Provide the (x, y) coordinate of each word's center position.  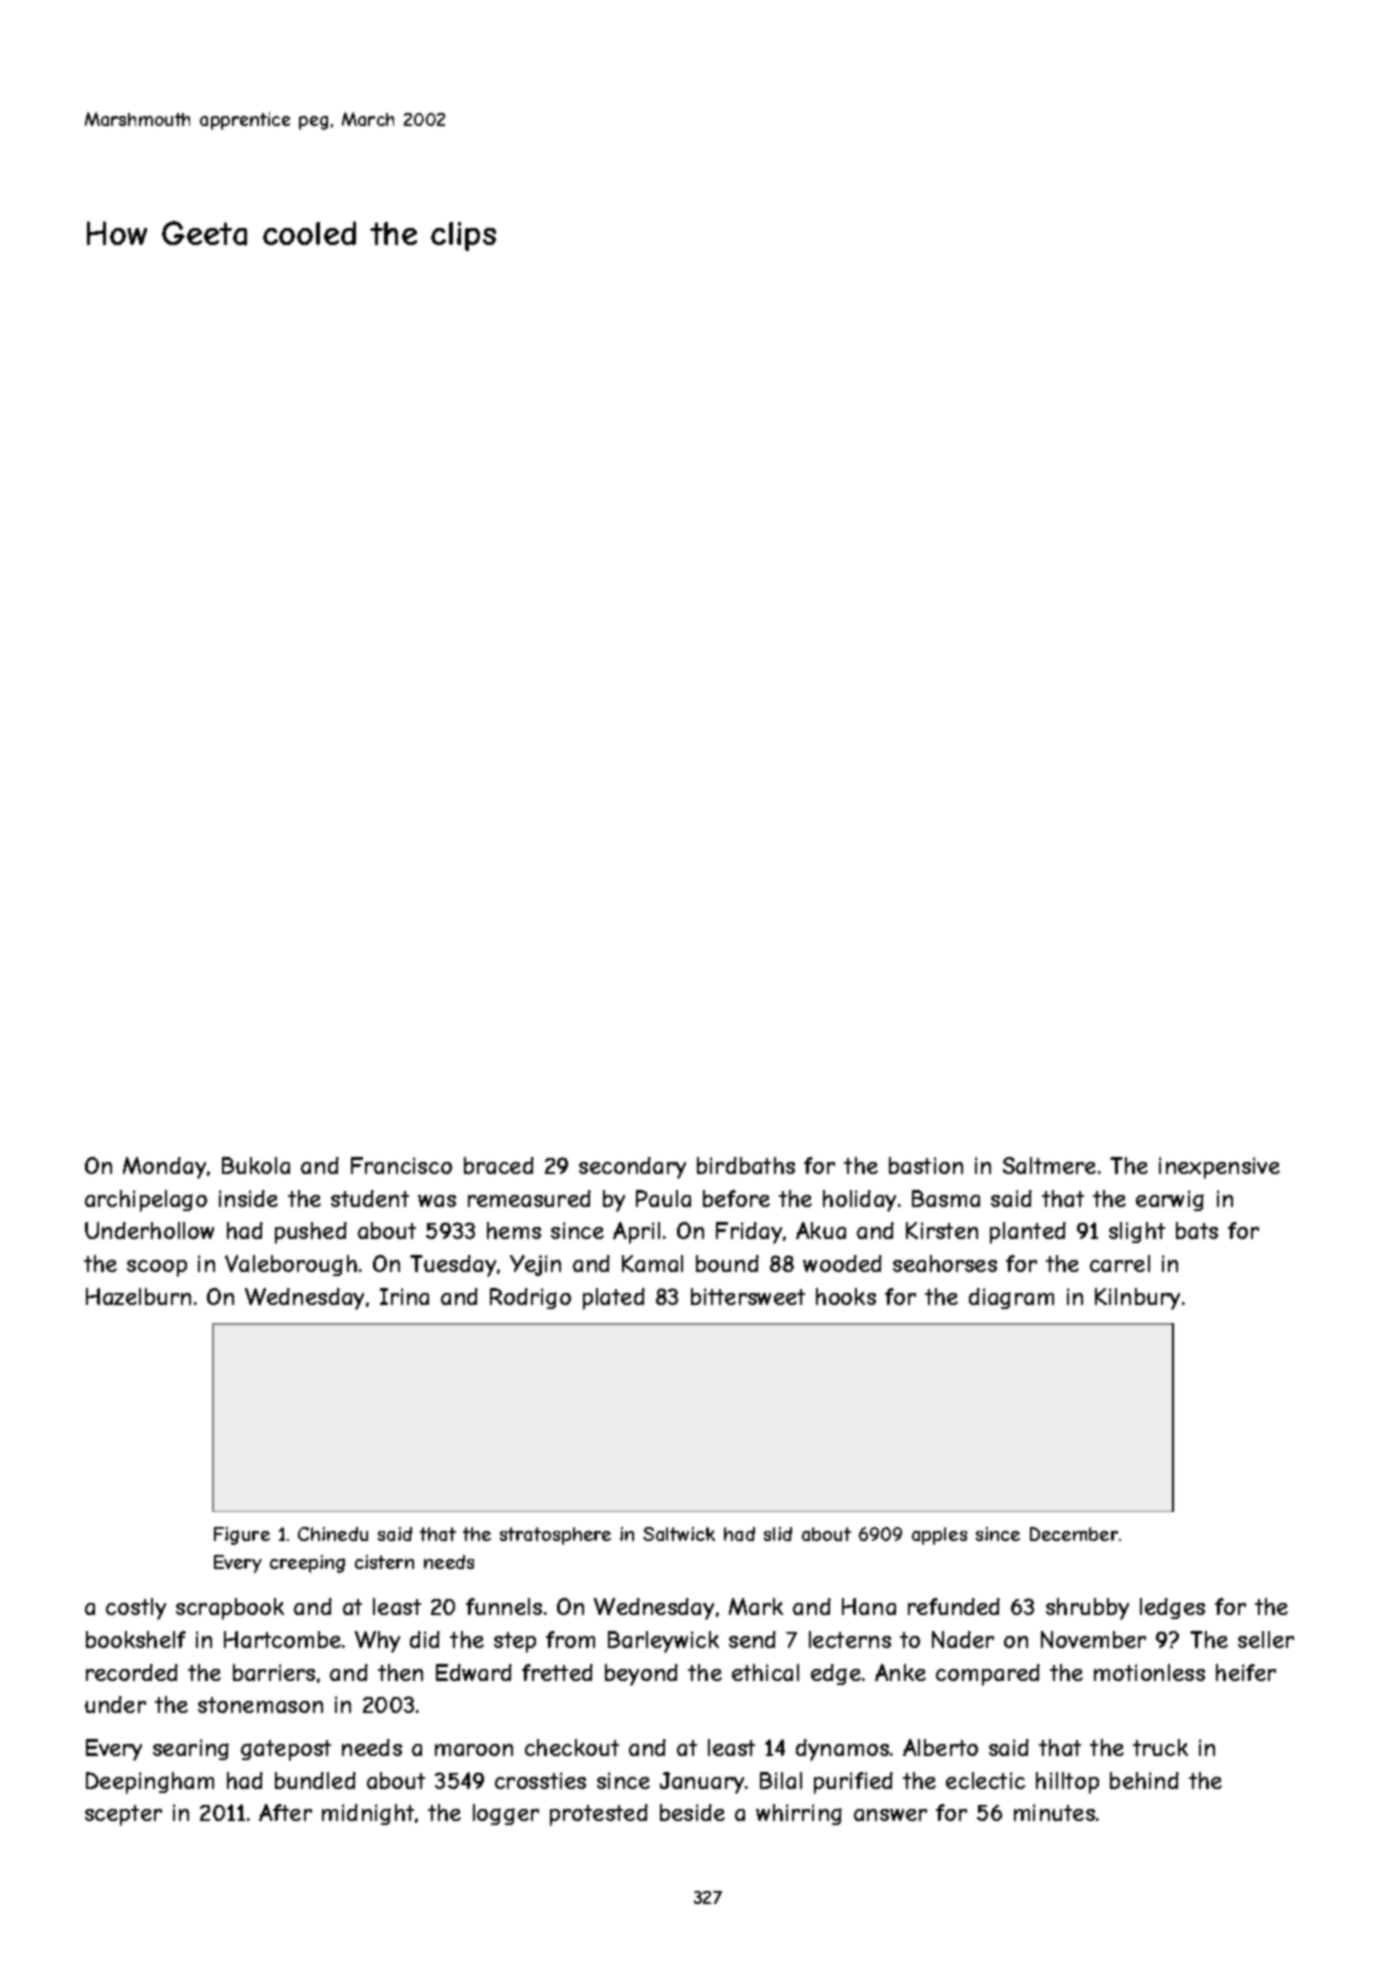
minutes (1054, 1812)
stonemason (260, 1705)
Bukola (256, 1165)
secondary (632, 1168)
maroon (474, 1750)
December (1074, 1534)
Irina (404, 1296)
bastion (926, 1165)
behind (1144, 1780)
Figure (242, 1536)
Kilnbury (1137, 1299)
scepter (123, 1815)
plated (614, 1299)
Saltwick (679, 1534)
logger (506, 1814)
